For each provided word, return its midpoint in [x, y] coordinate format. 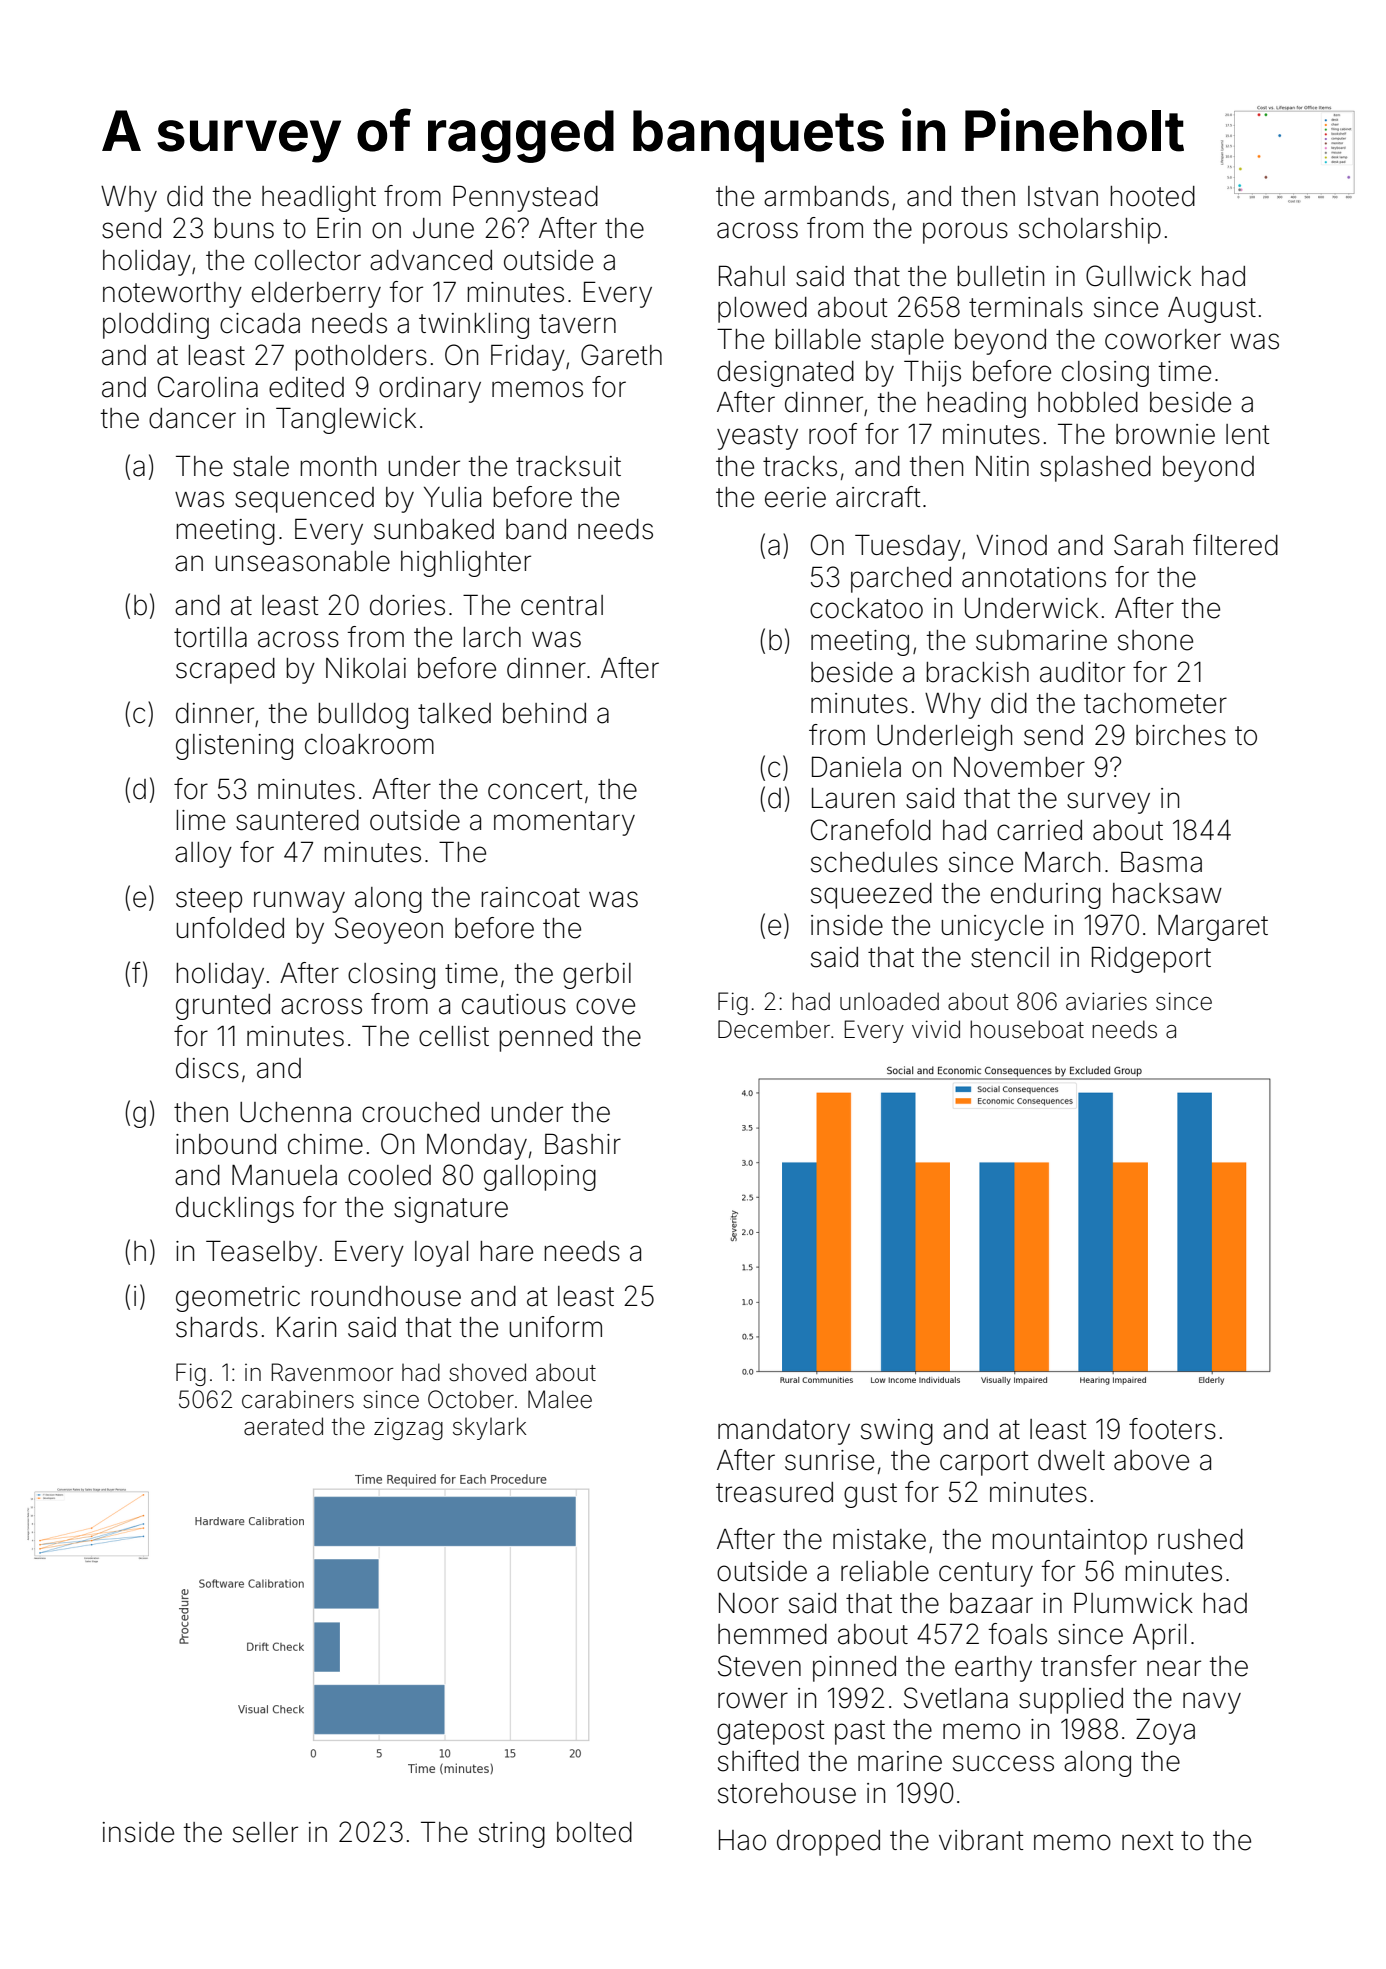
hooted [1152, 196]
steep [209, 900]
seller [265, 1832]
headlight [319, 199]
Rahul [752, 276]
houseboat [1027, 1029]
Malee [560, 1399]
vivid [936, 1029]
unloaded [889, 1001]
